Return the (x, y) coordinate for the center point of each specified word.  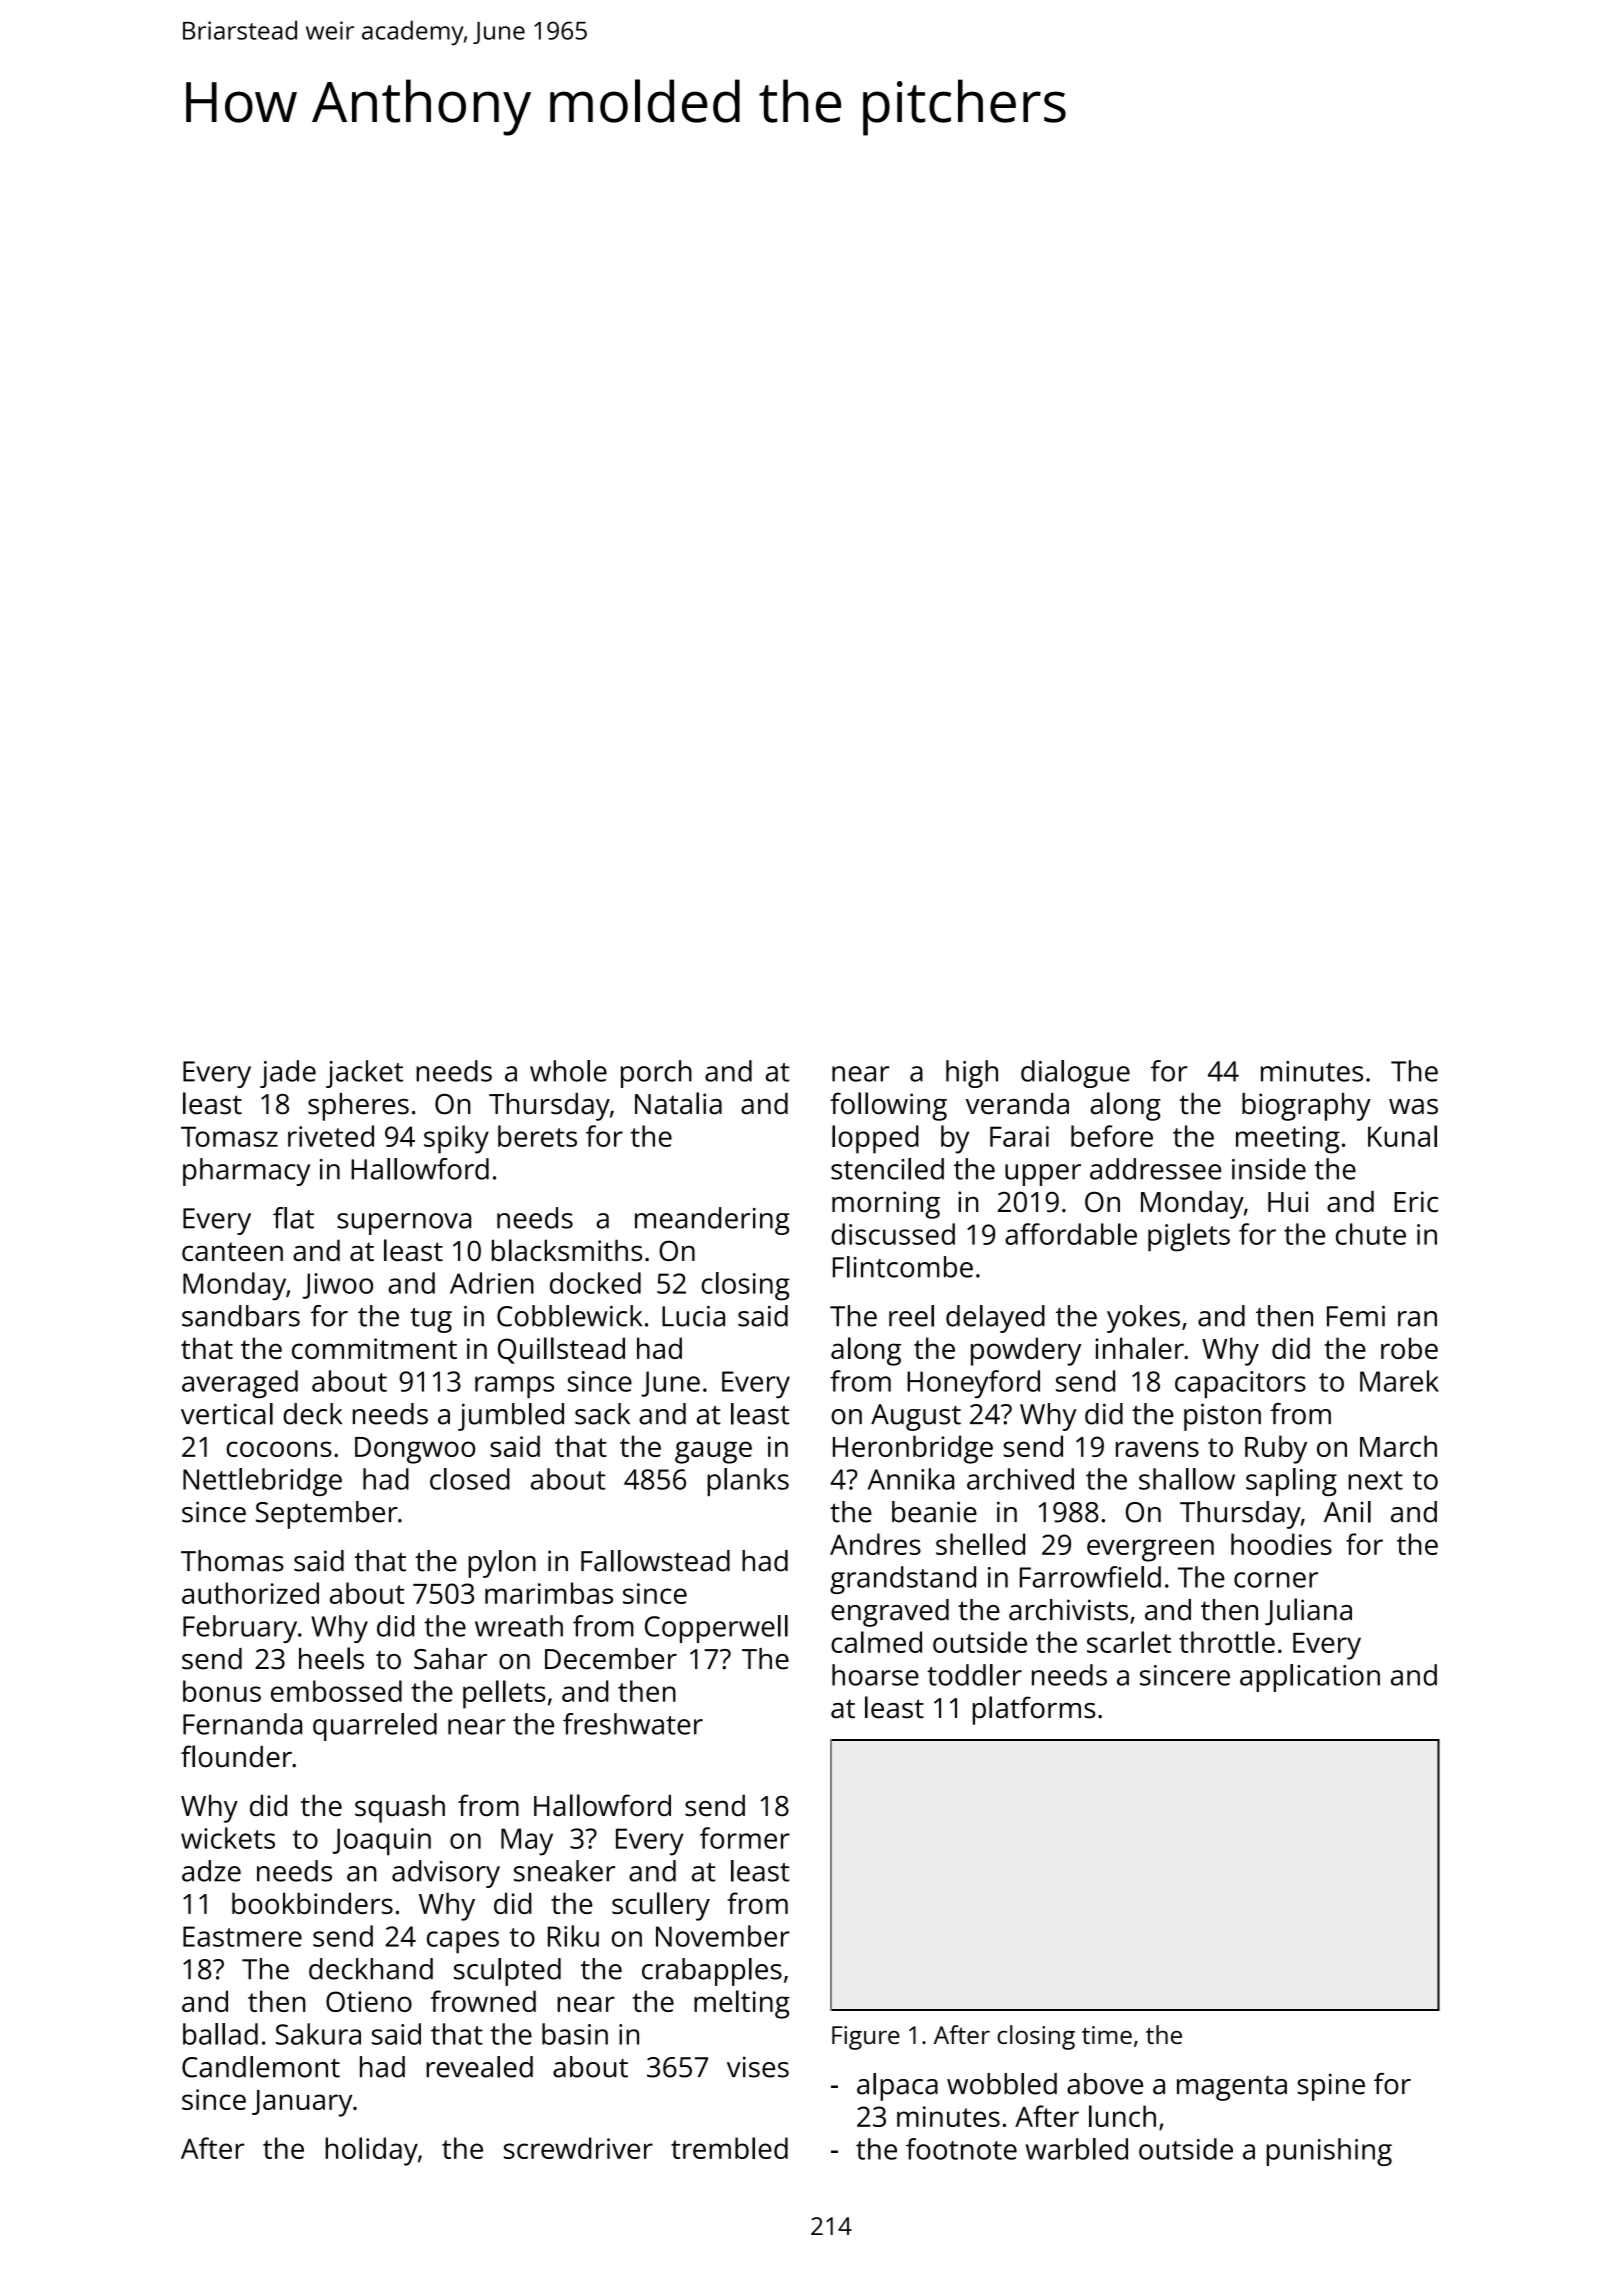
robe (1409, 1348)
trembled (729, 2148)
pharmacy (246, 1172)
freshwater (633, 1724)
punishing (1329, 2152)
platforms (1034, 1710)
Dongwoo (415, 1450)
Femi (1356, 1316)
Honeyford (973, 1384)
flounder (236, 1756)
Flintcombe (903, 1267)
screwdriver (578, 2148)
